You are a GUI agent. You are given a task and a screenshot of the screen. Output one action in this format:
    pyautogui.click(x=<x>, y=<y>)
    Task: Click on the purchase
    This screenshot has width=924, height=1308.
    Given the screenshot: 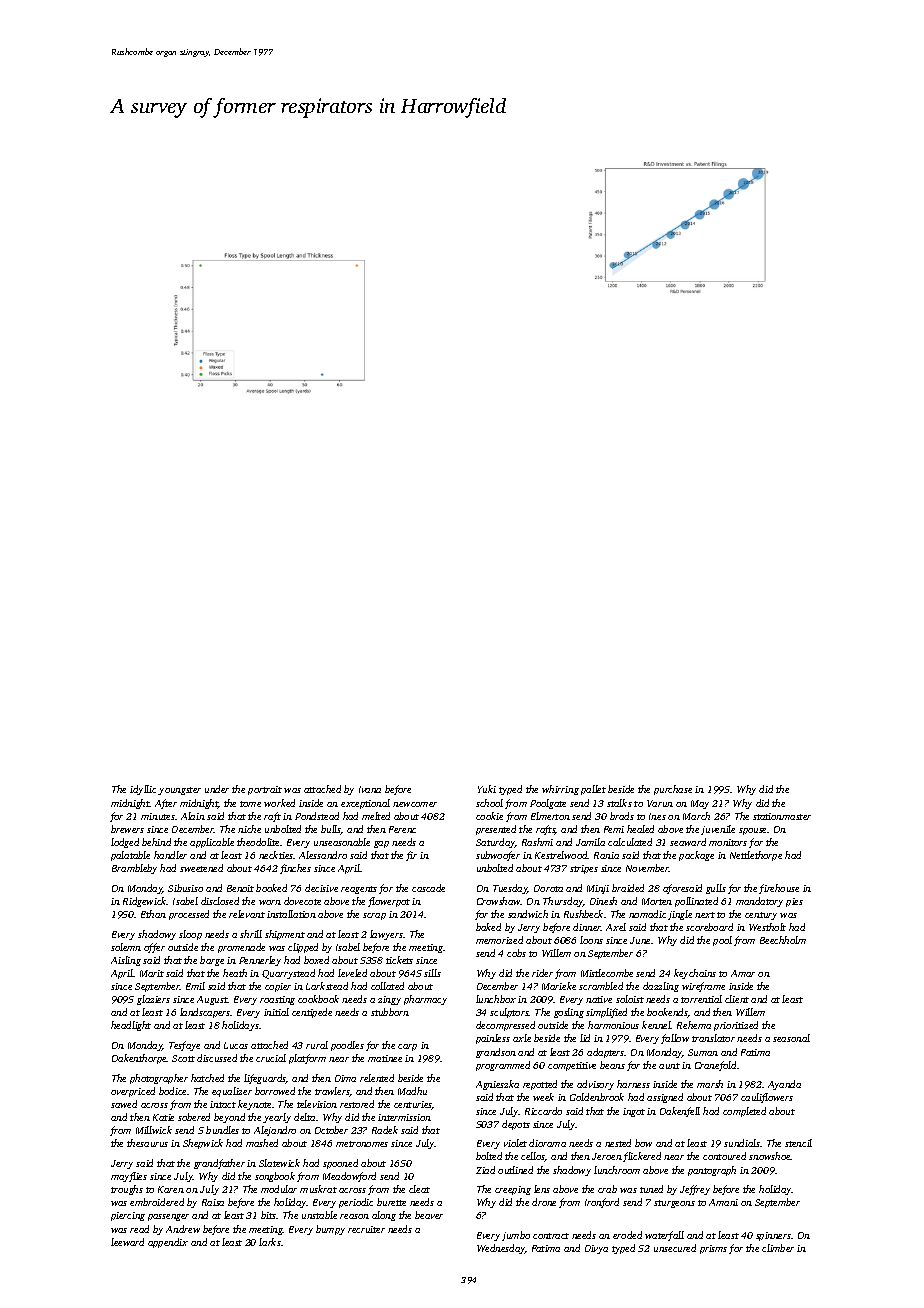 What is the action you would take?
    pyautogui.click(x=673, y=790)
